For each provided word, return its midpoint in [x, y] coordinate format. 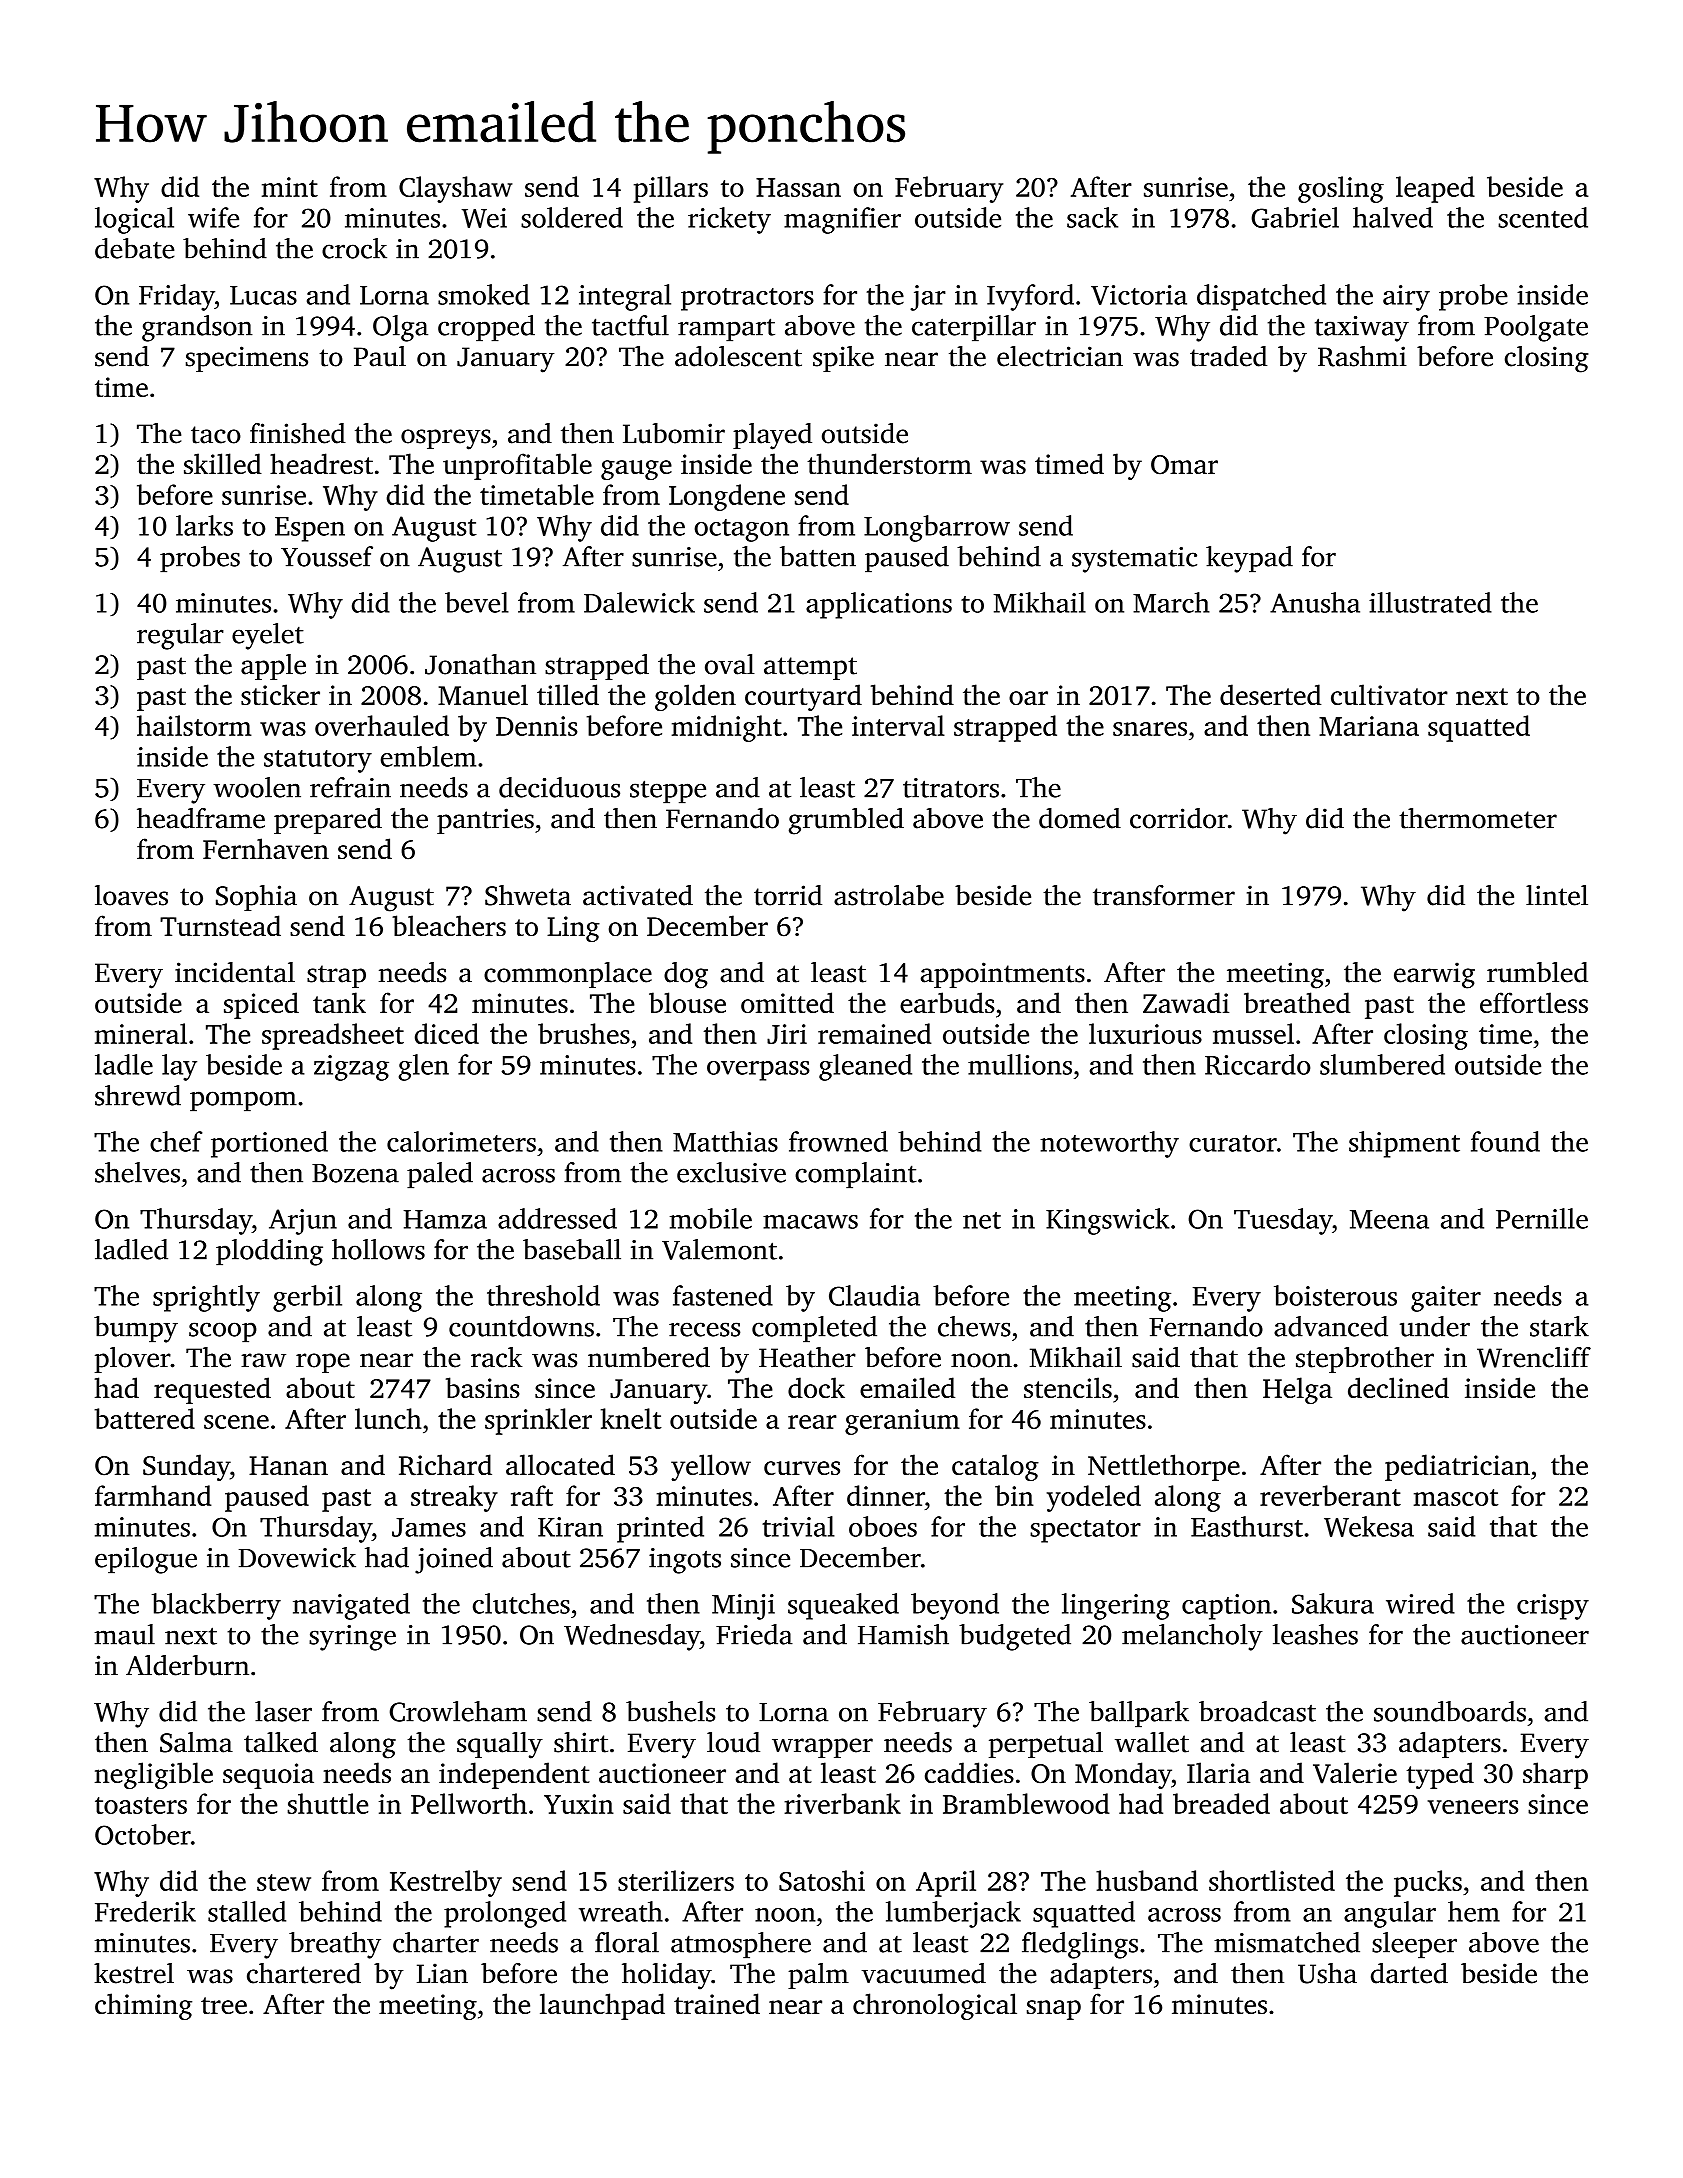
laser [283, 1711]
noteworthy [1109, 1144]
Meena [1389, 1219]
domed [1080, 818]
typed [1440, 1775]
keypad [1249, 559]
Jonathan [480, 664]
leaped [1435, 189]
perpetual [1046, 1745]
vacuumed [923, 1973]
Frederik [145, 1911]
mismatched [1287, 1942]
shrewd [138, 1095]
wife [213, 217]
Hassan [798, 187]
